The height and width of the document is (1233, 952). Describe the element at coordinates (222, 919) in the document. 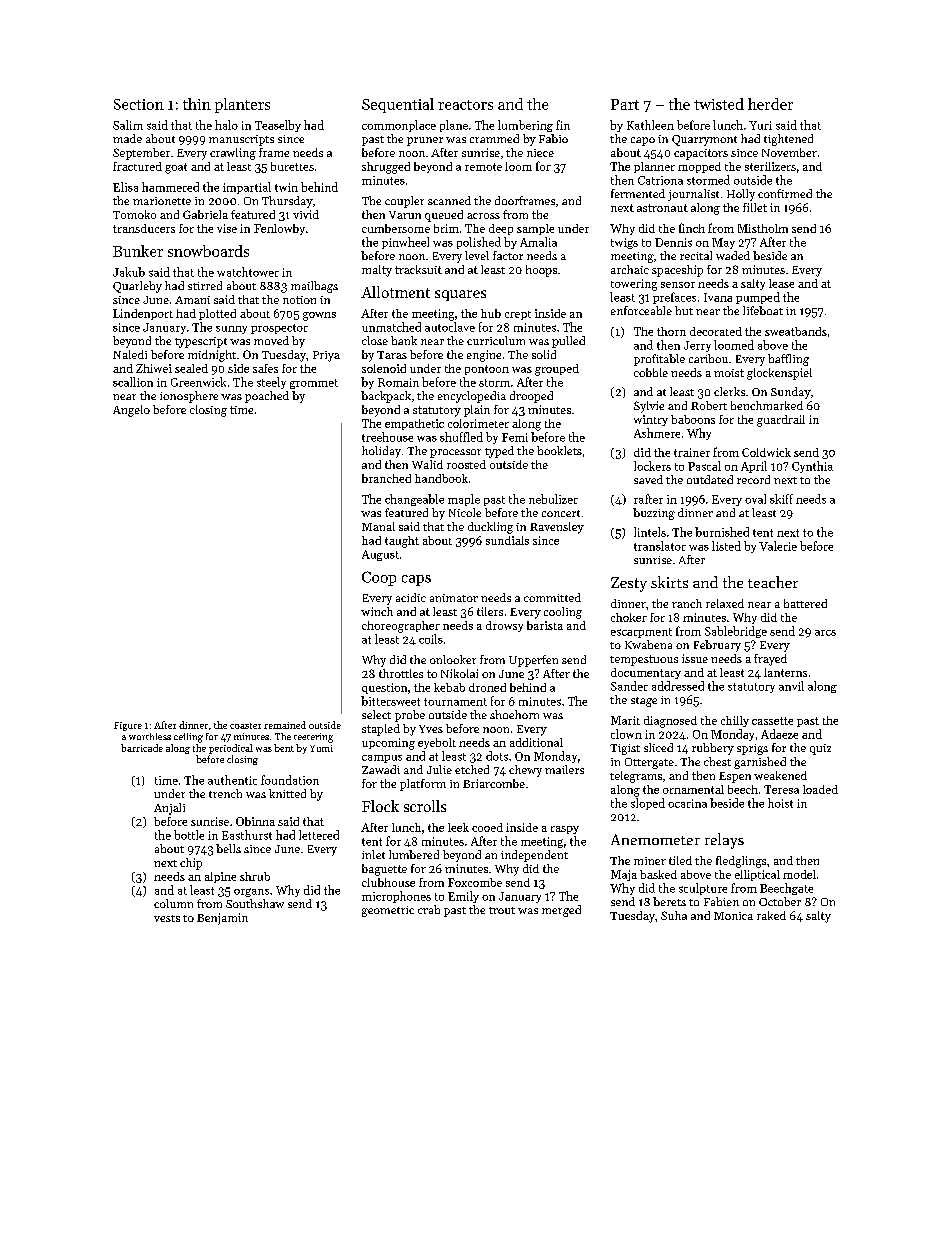

I see `Benjamin` at that location.
